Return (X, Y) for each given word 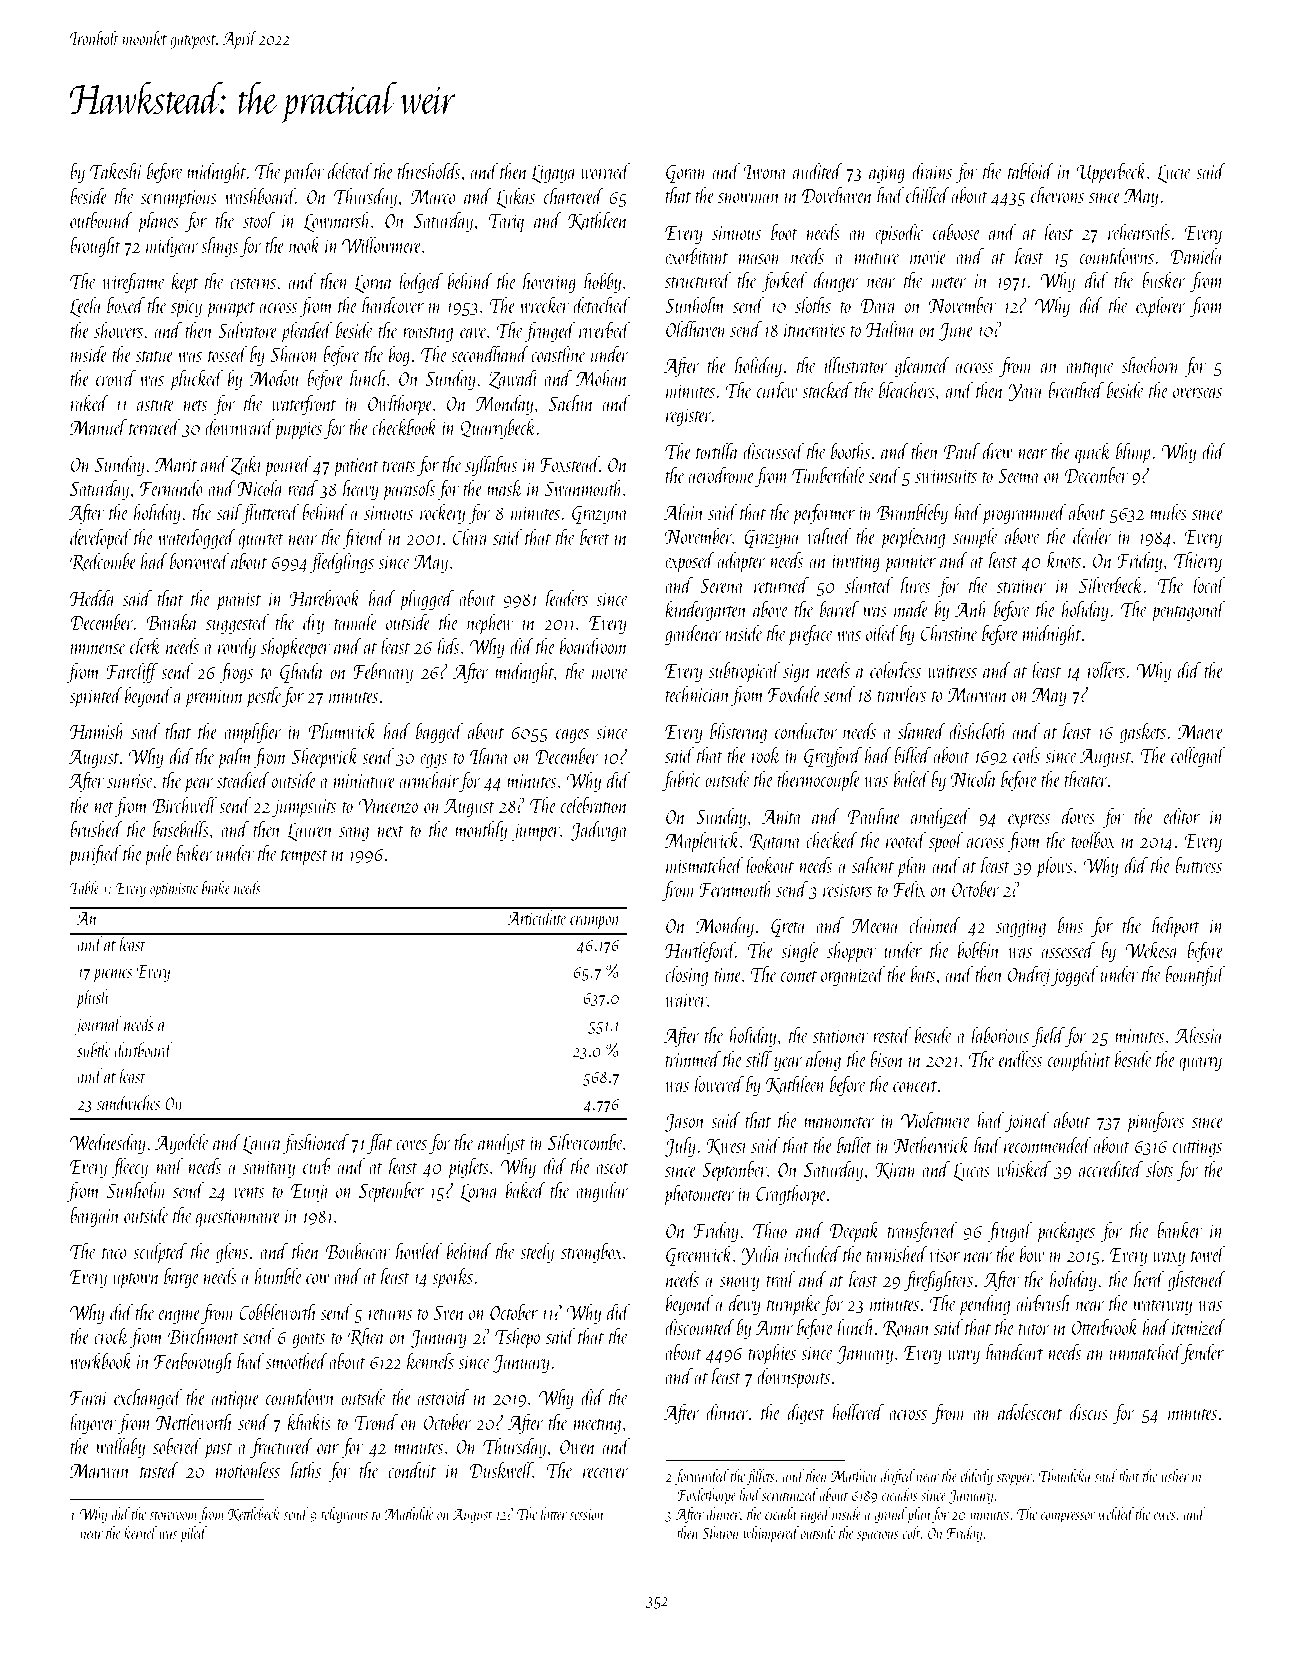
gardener (693, 635)
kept (185, 283)
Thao (770, 1230)
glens (232, 1253)
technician (698, 694)
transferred (922, 1232)
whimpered (771, 1534)
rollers (1106, 670)
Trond (376, 1422)
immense (98, 647)
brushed (96, 829)
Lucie (1173, 173)
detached (601, 305)
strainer (1021, 586)
